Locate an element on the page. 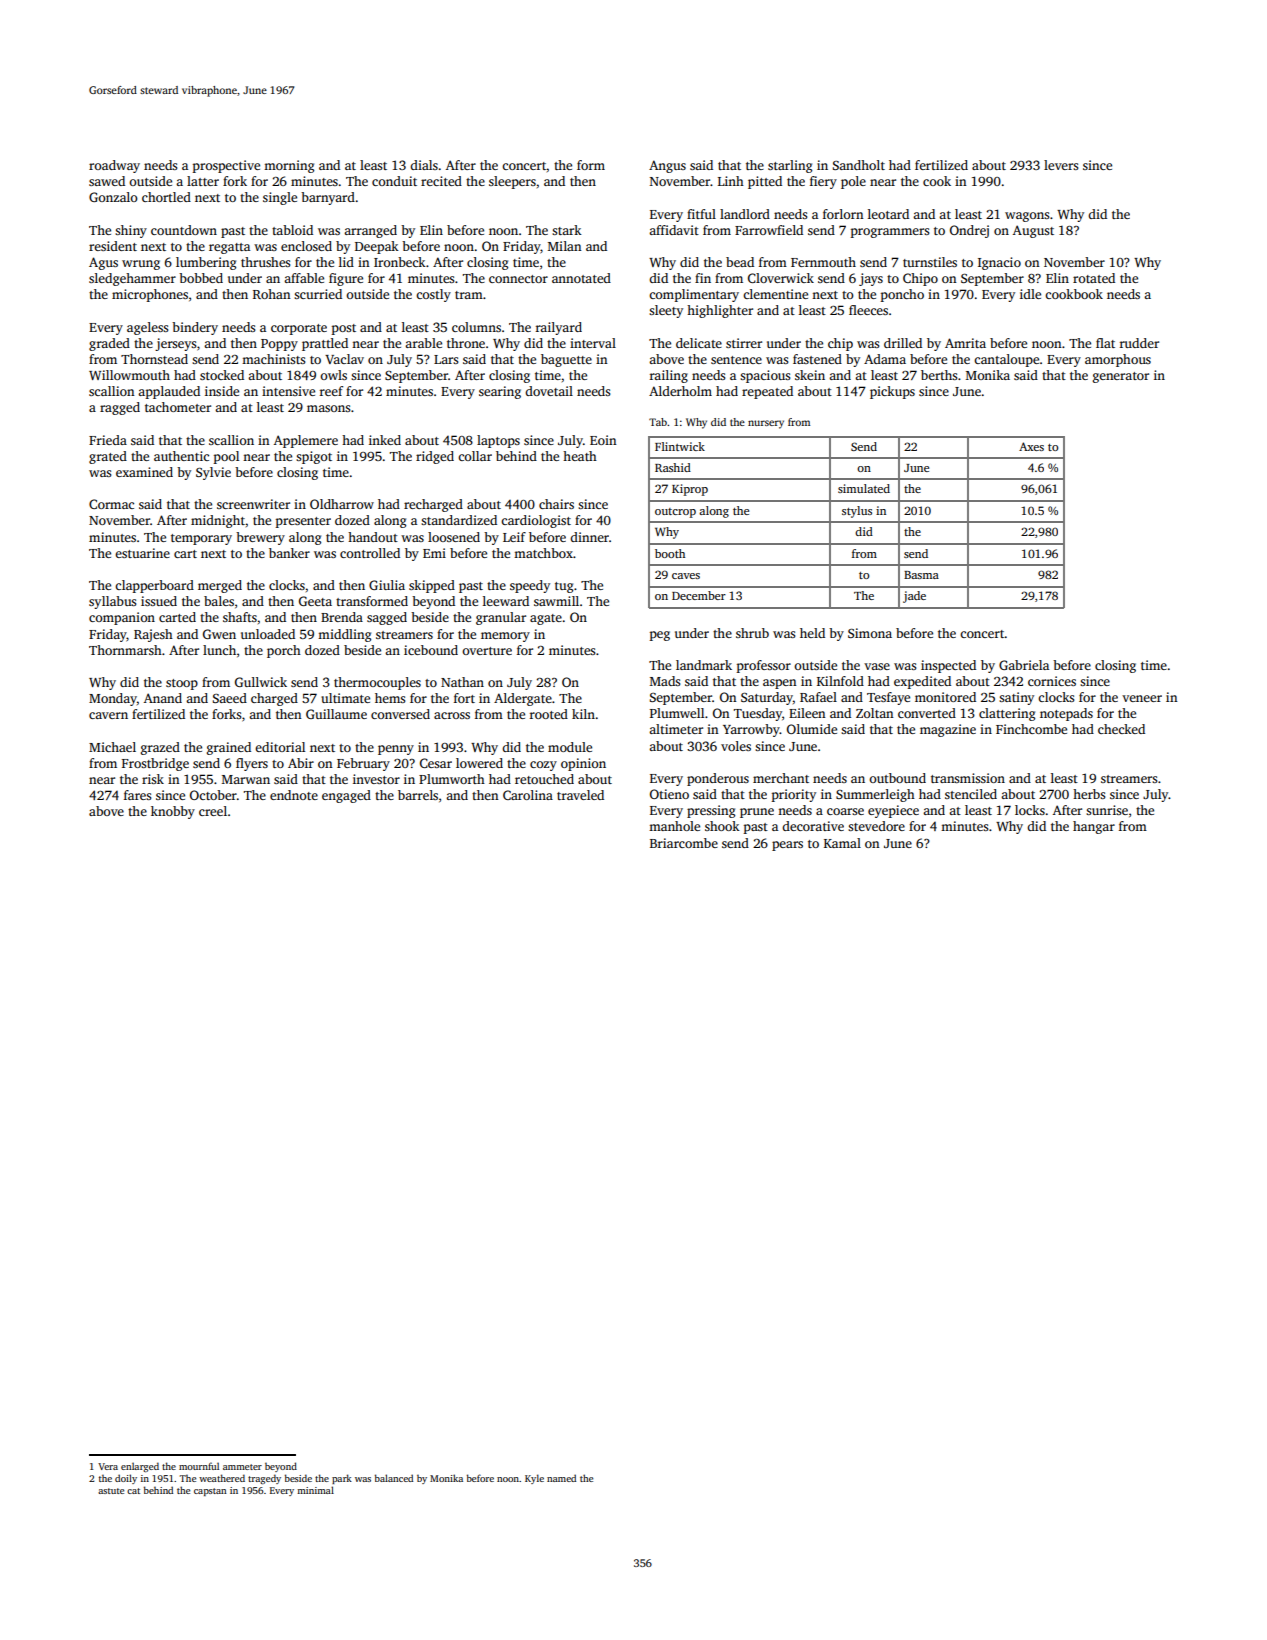 The width and height of the page is (1267, 1640). cavern is located at coordinates (108, 715).
